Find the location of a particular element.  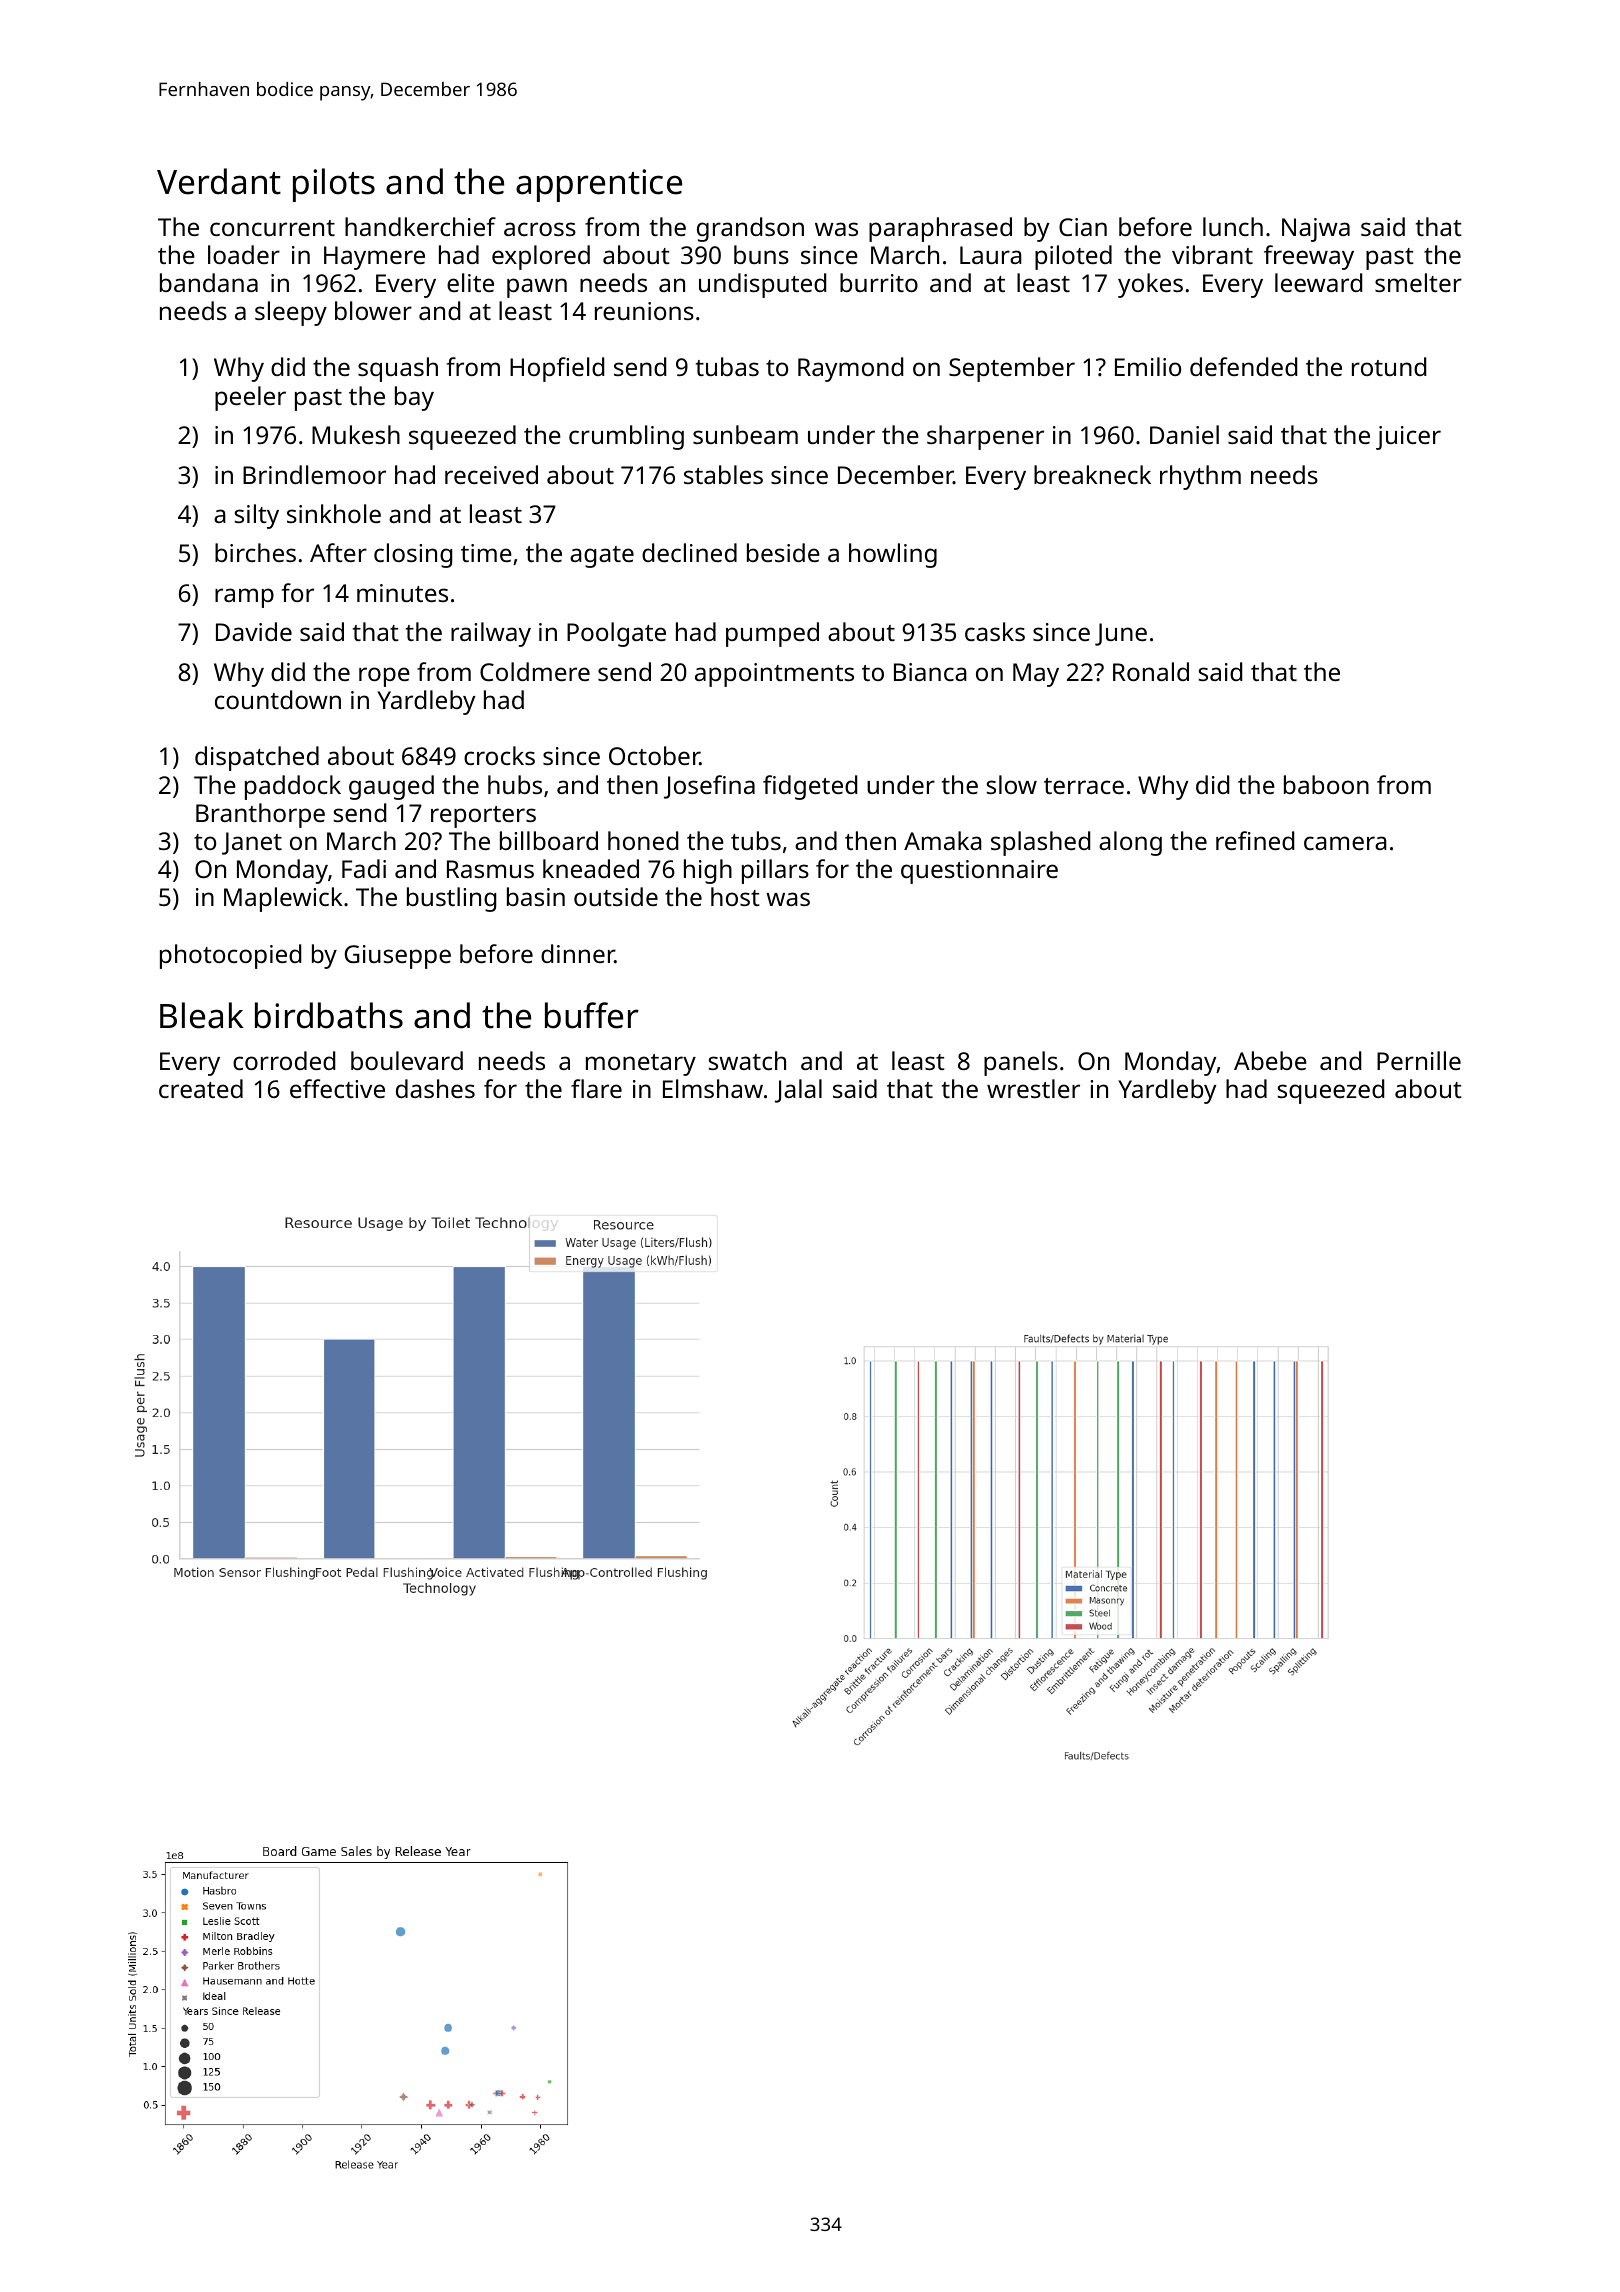

Cian is located at coordinates (1083, 227).
